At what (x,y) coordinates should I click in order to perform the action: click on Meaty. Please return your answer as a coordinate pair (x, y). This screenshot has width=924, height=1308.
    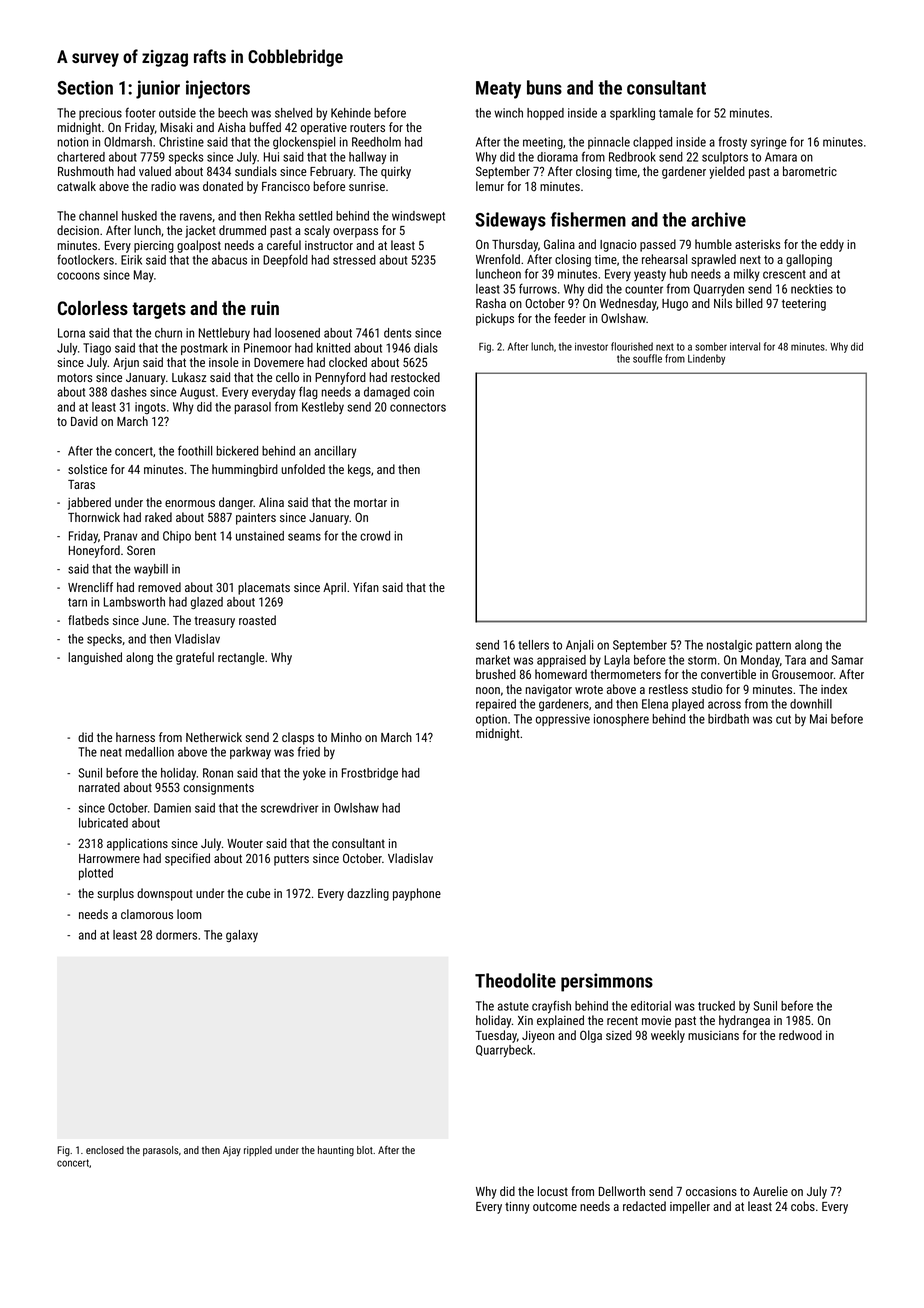
    Looking at the image, I should click on (498, 90).
